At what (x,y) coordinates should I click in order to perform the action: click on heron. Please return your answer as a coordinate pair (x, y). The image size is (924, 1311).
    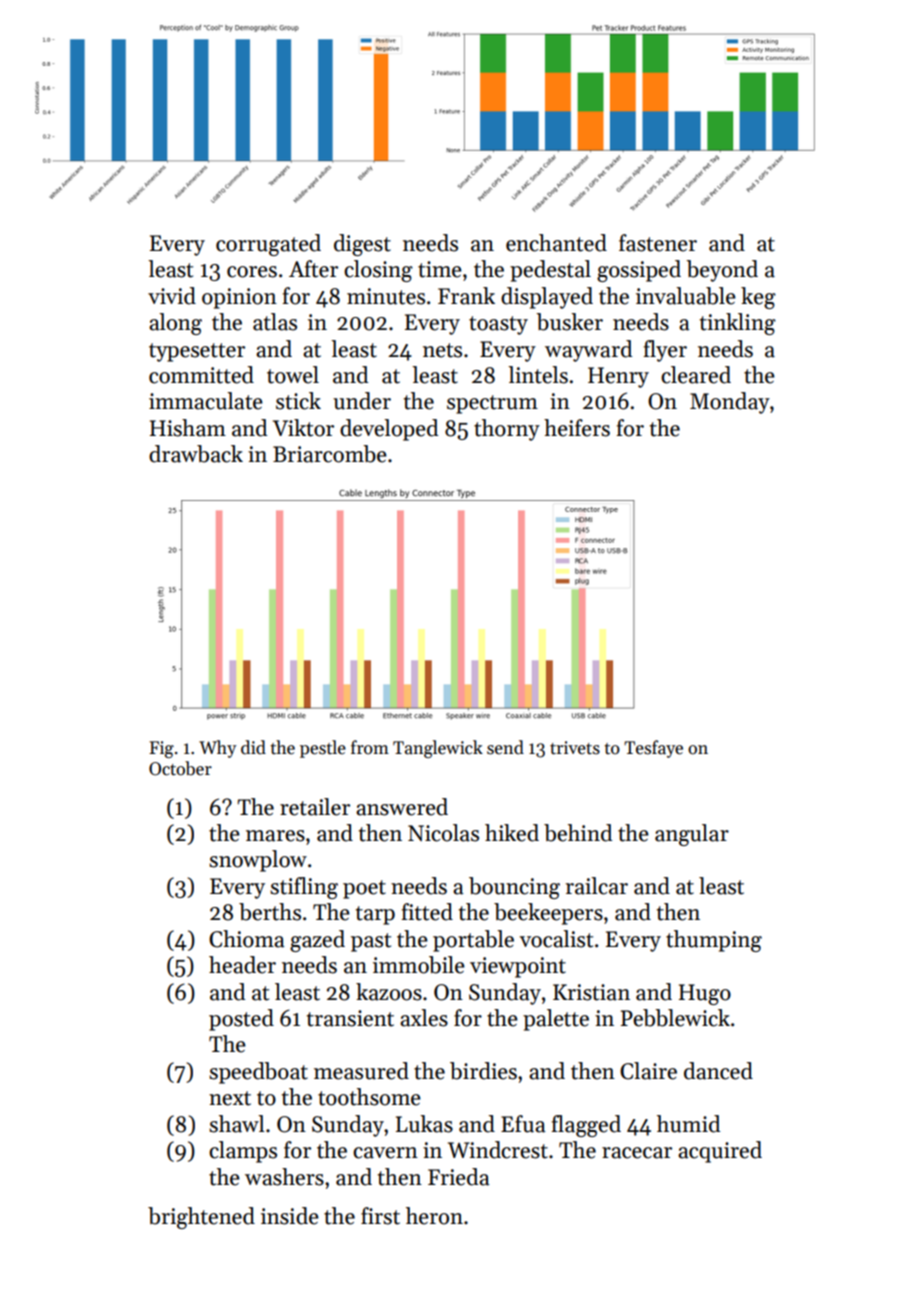
    Looking at the image, I should click on (434, 1216).
